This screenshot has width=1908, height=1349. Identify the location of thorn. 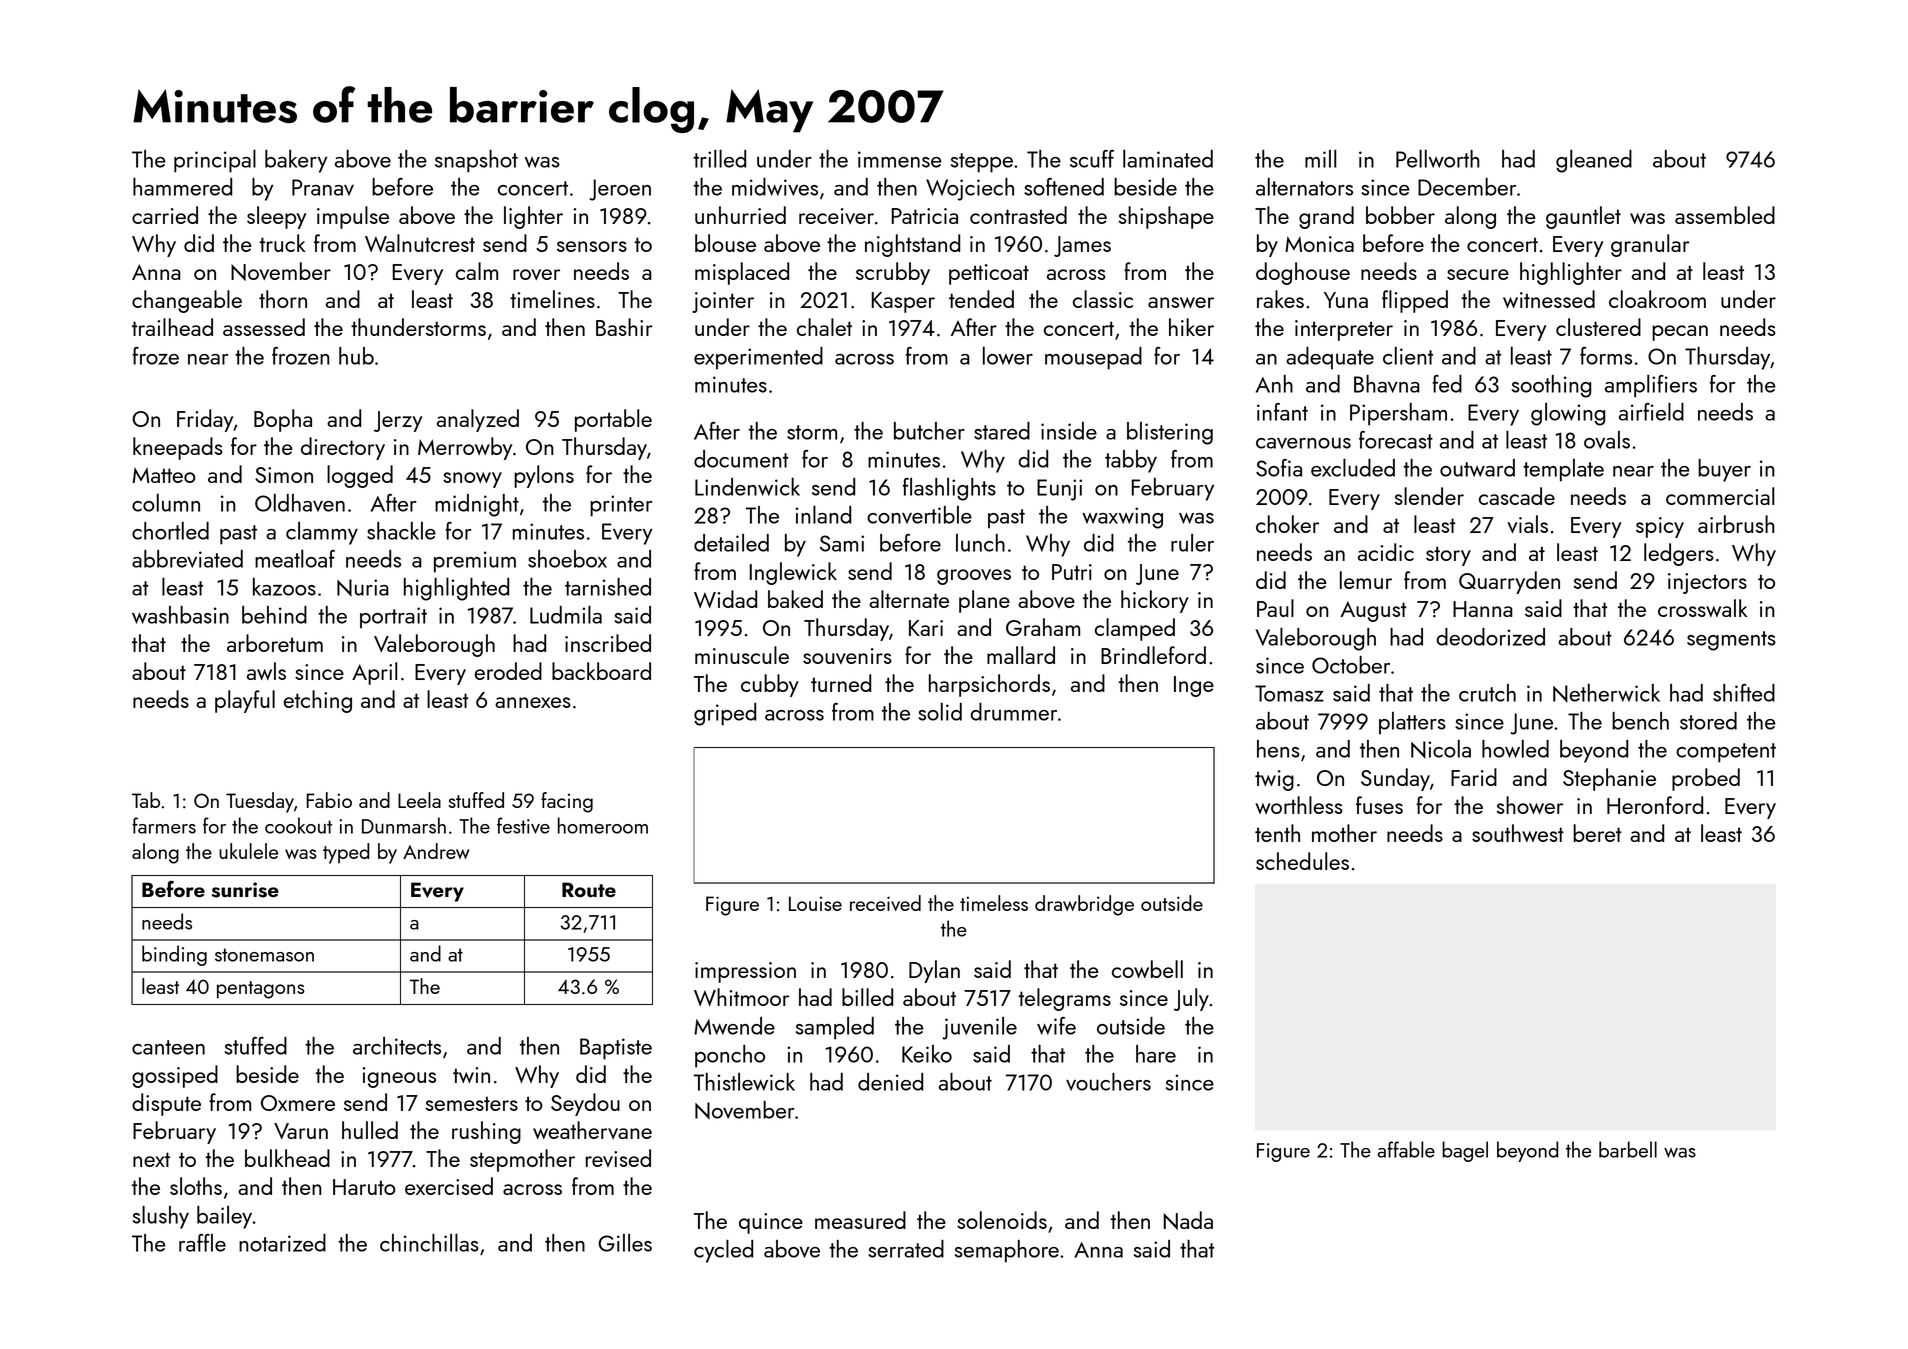
(283, 299).
